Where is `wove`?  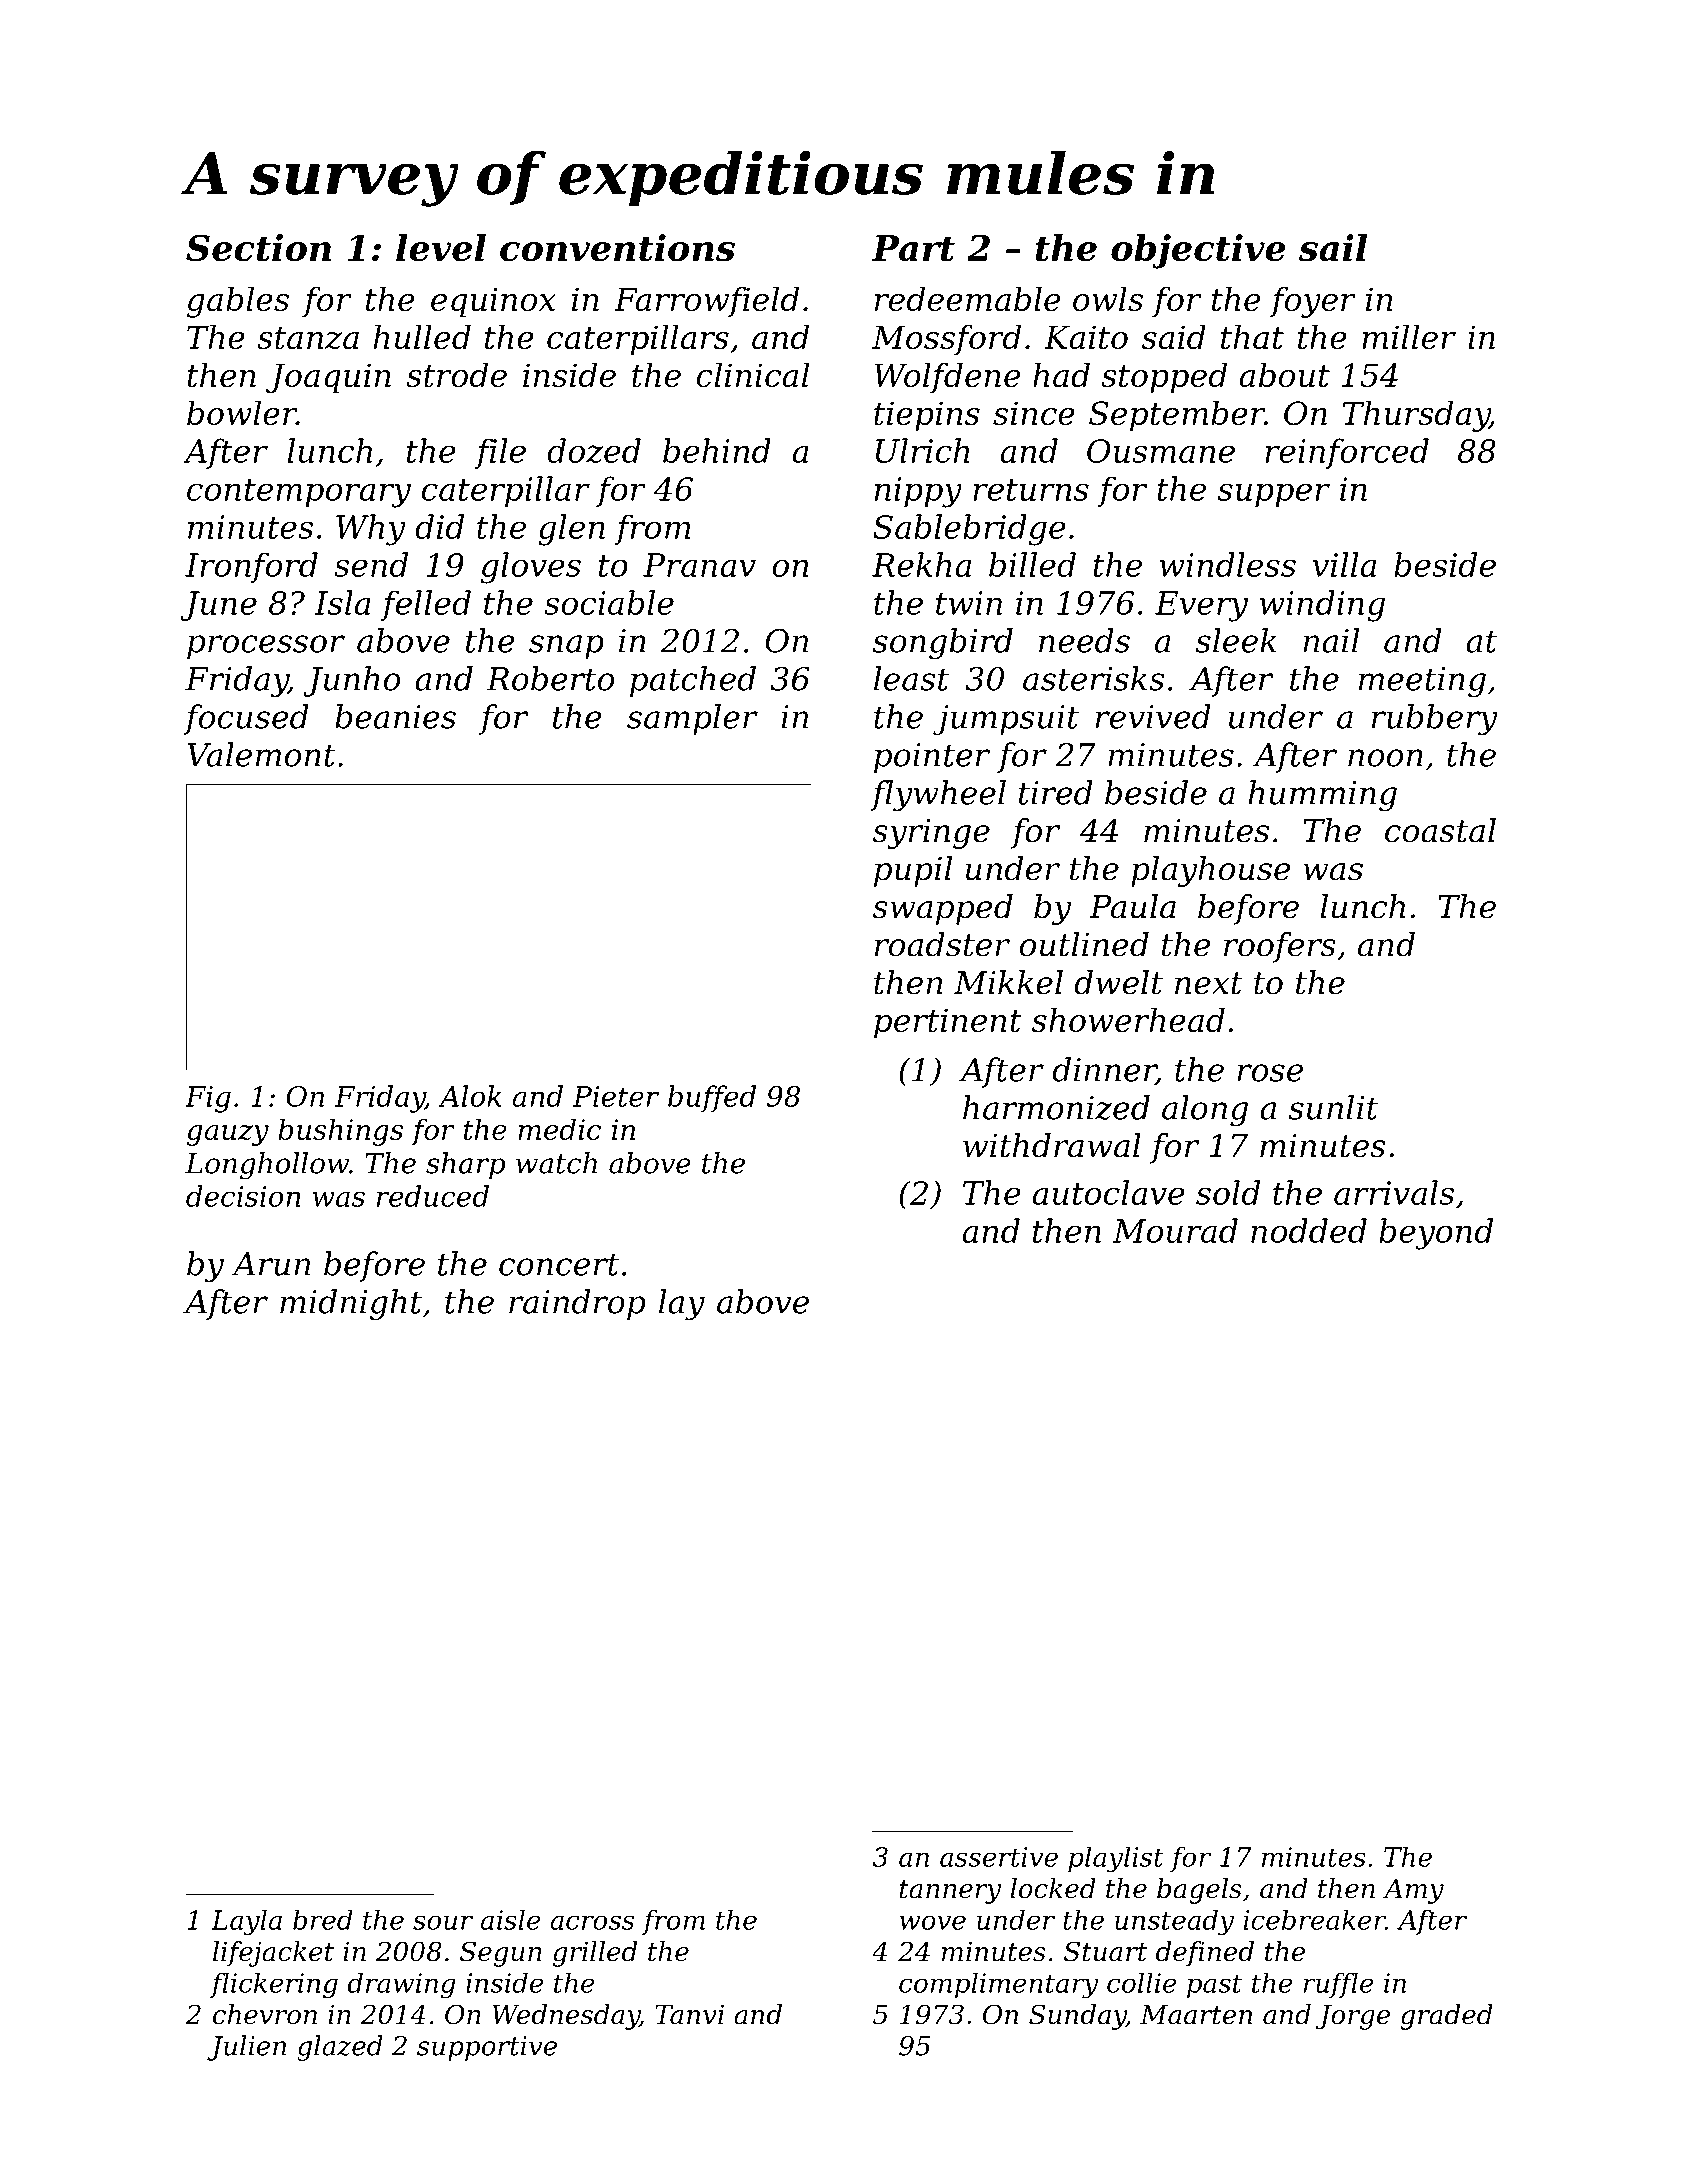 wove is located at coordinates (933, 1922).
